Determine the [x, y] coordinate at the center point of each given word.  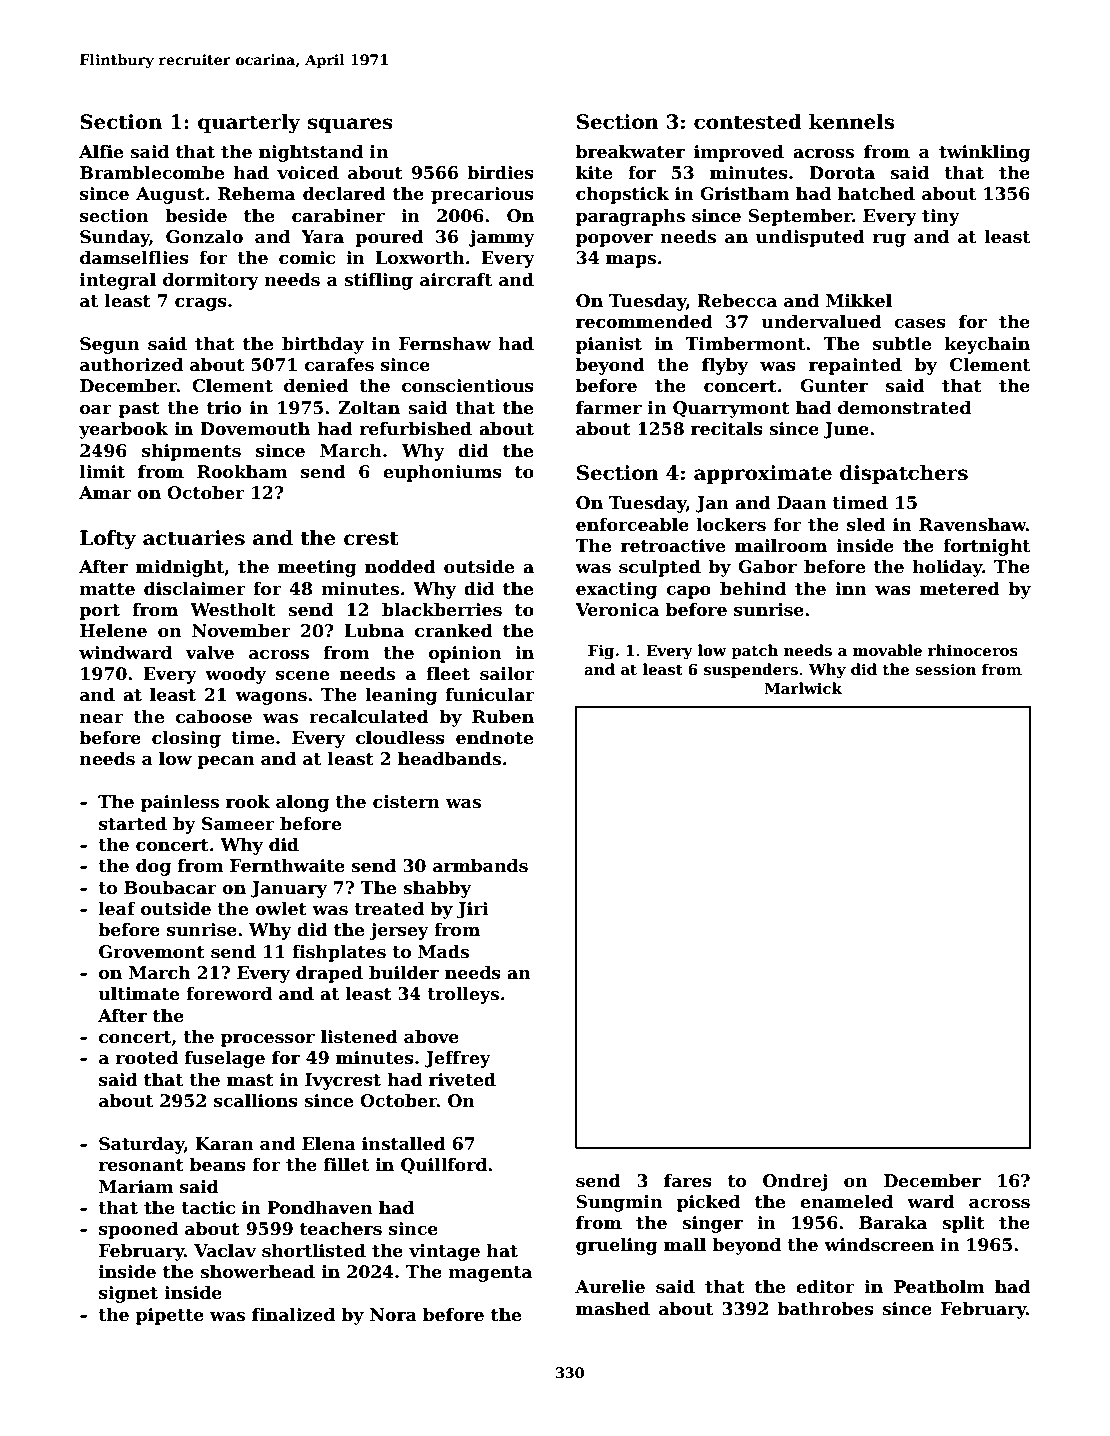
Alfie [101, 152]
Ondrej [795, 1182]
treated [389, 909]
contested [748, 122]
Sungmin [619, 1203]
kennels [851, 122]
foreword [229, 994]
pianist [609, 345]
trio [224, 408]
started [133, 824]
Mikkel [859, 301]
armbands [480, 866]
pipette [170, 1316]
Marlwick [803, 688]
